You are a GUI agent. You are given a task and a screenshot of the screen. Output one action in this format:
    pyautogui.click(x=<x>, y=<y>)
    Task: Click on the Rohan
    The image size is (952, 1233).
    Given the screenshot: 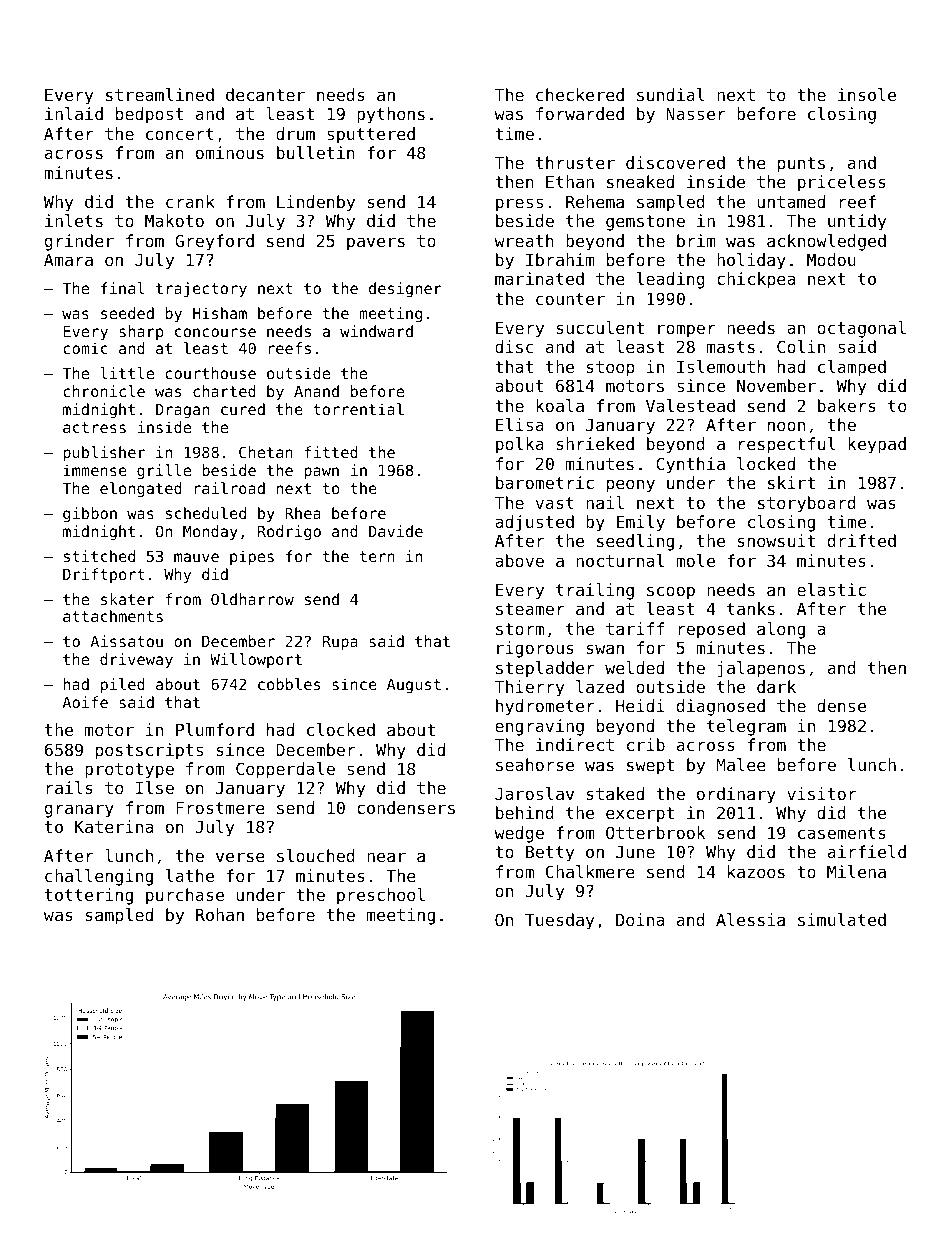 What is the action you would take?
    pyautogui.click(x=220, y=914)
